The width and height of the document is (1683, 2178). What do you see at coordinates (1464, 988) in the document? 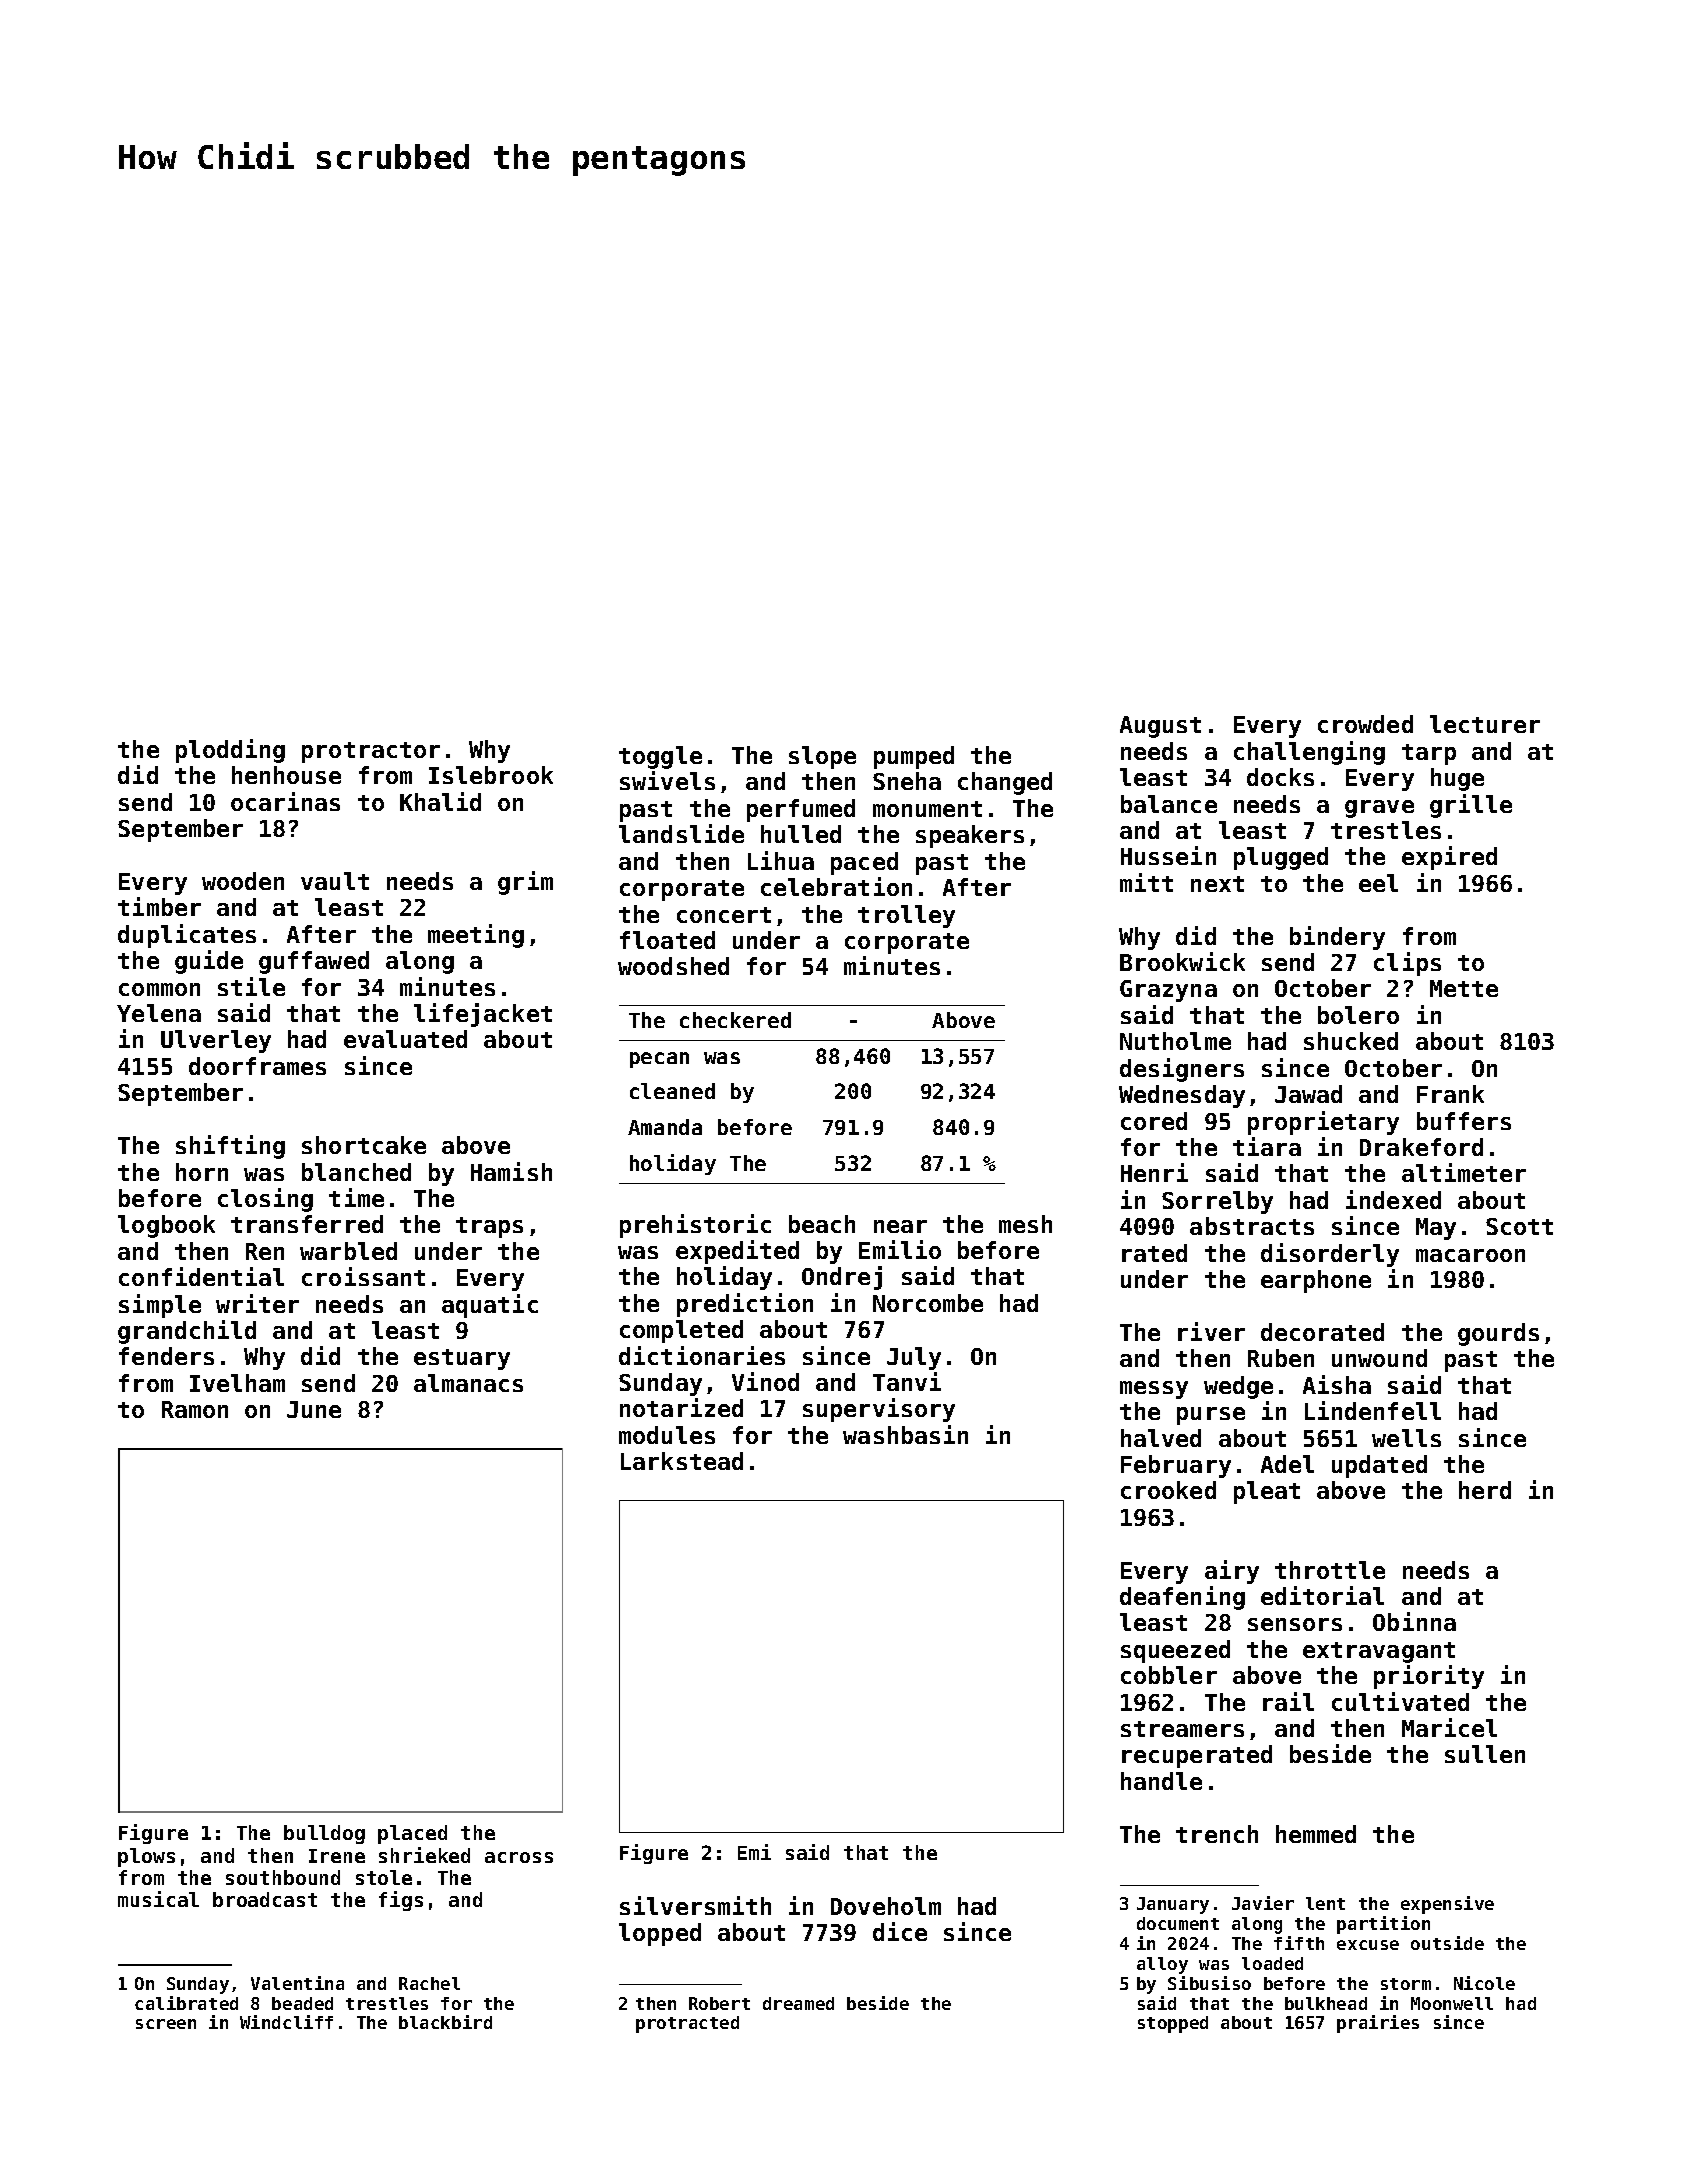
I see `Mette` at bounding box center [1464, 988].
